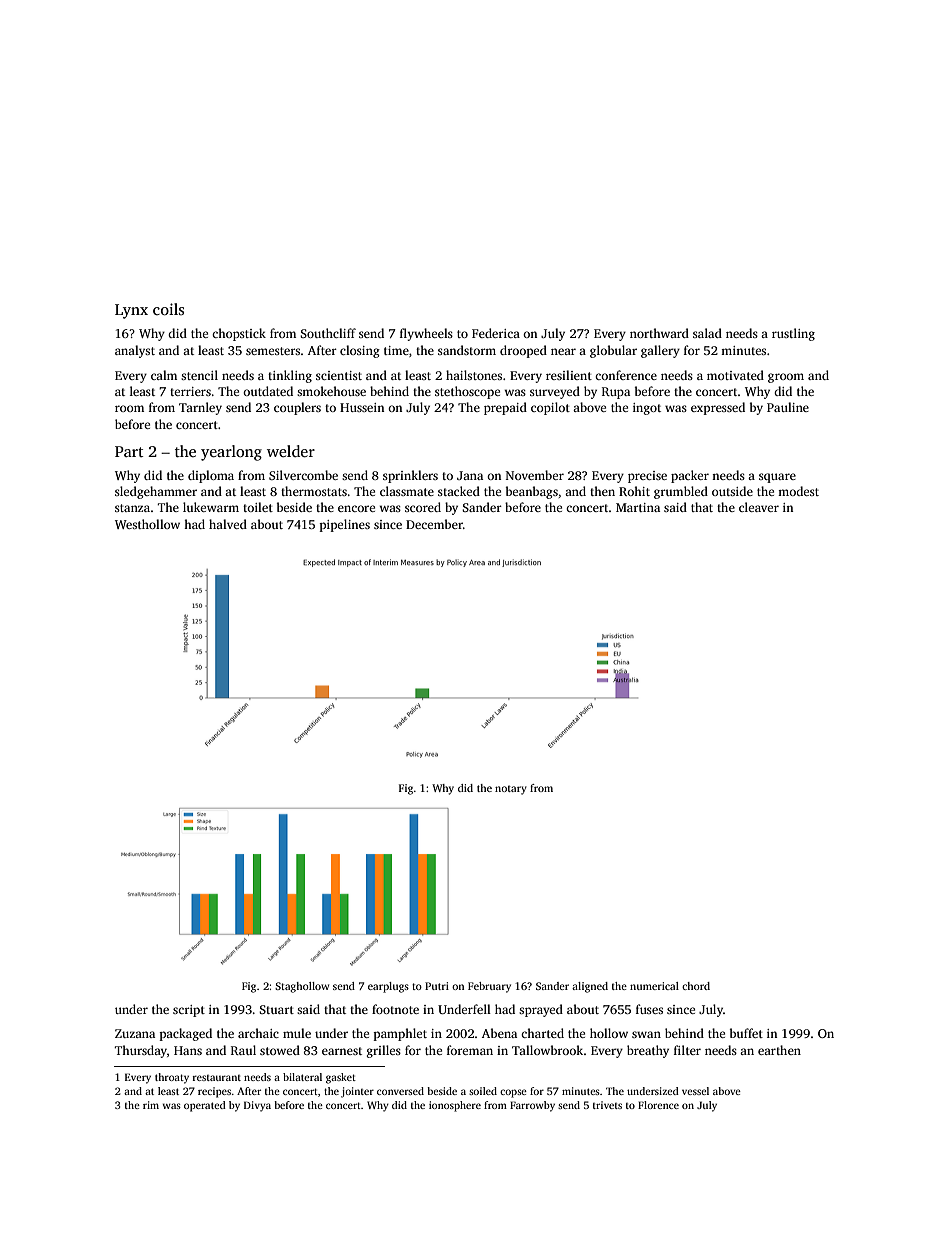 Image resolution: width=952 pixels, height=1233 pixels. Describe the element at coordinates (437, 986) in the image. I see `Putri` at that location.
